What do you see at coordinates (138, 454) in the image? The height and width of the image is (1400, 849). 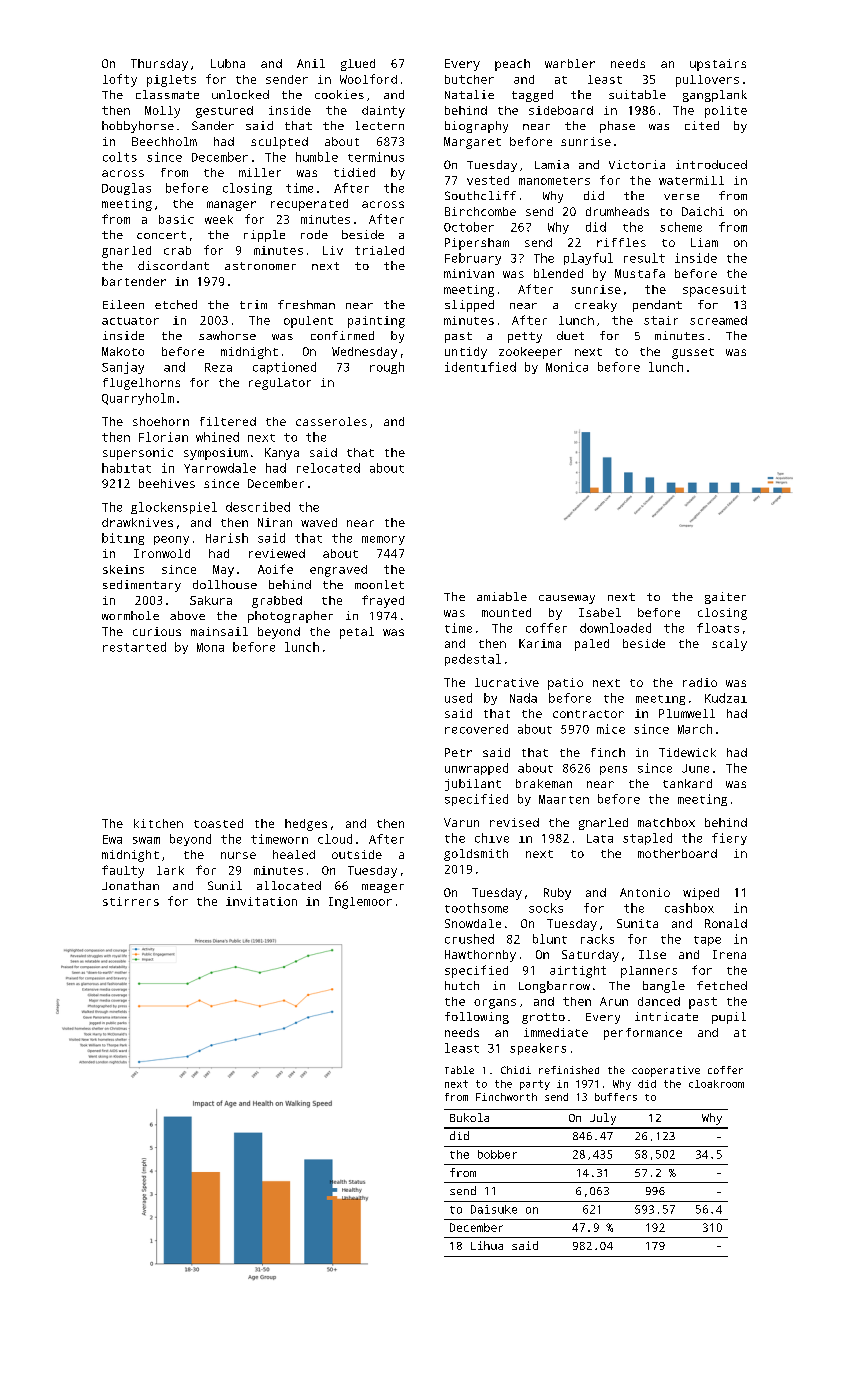 I see `supersonic` at bounding box center [138, 454].
